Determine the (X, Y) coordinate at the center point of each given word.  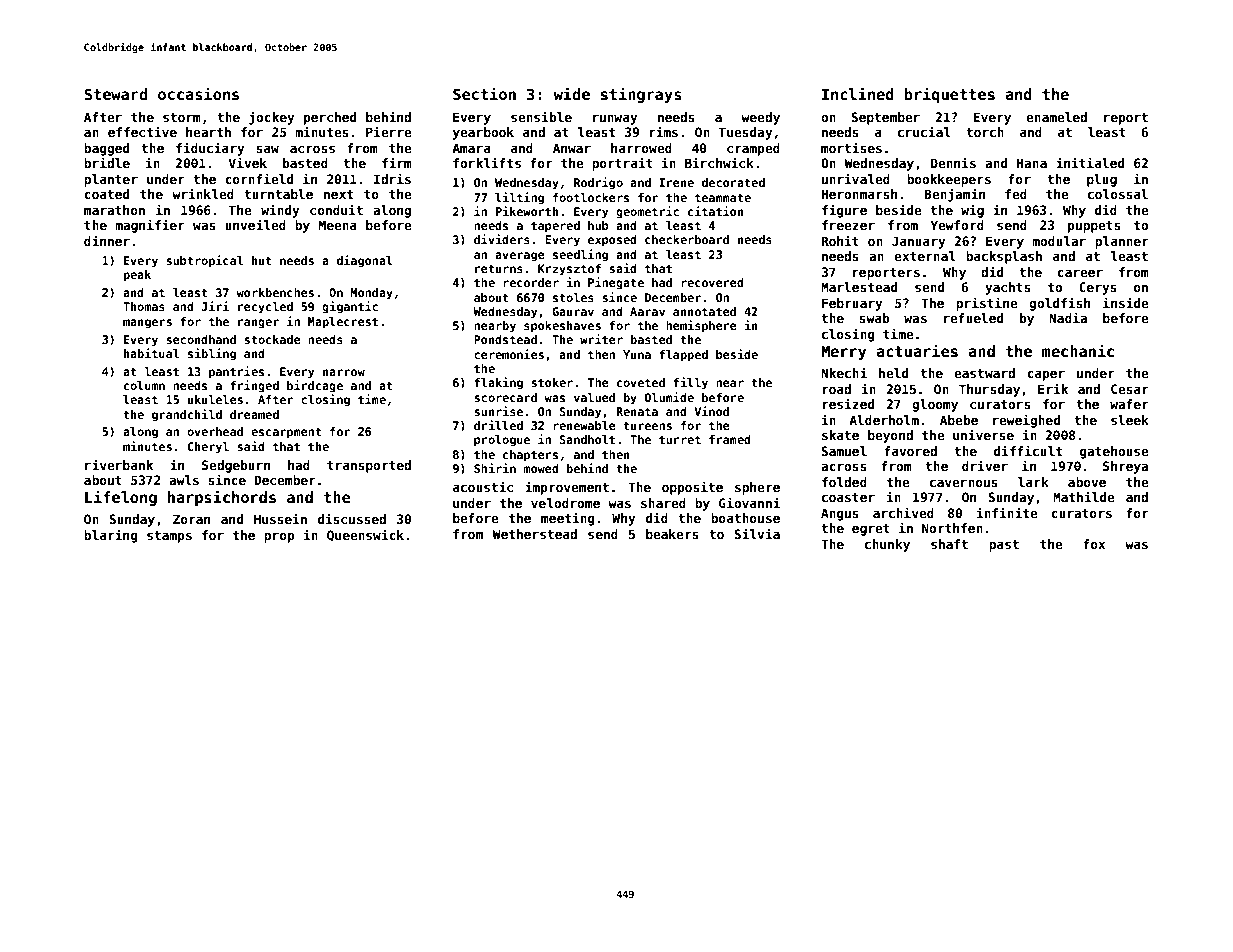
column (144, 385)
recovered (712, 282)
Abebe (959, 420)
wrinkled (203, 193)
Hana (1032, 163)
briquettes (949, 95)
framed (730, 439)
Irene (676, 182)
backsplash (1004, 257)
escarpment (286, 433)
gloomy (935, 405)
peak (137, 276)
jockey (272, 118)
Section (484, 93)
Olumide (669, 397)
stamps (169, 537)
